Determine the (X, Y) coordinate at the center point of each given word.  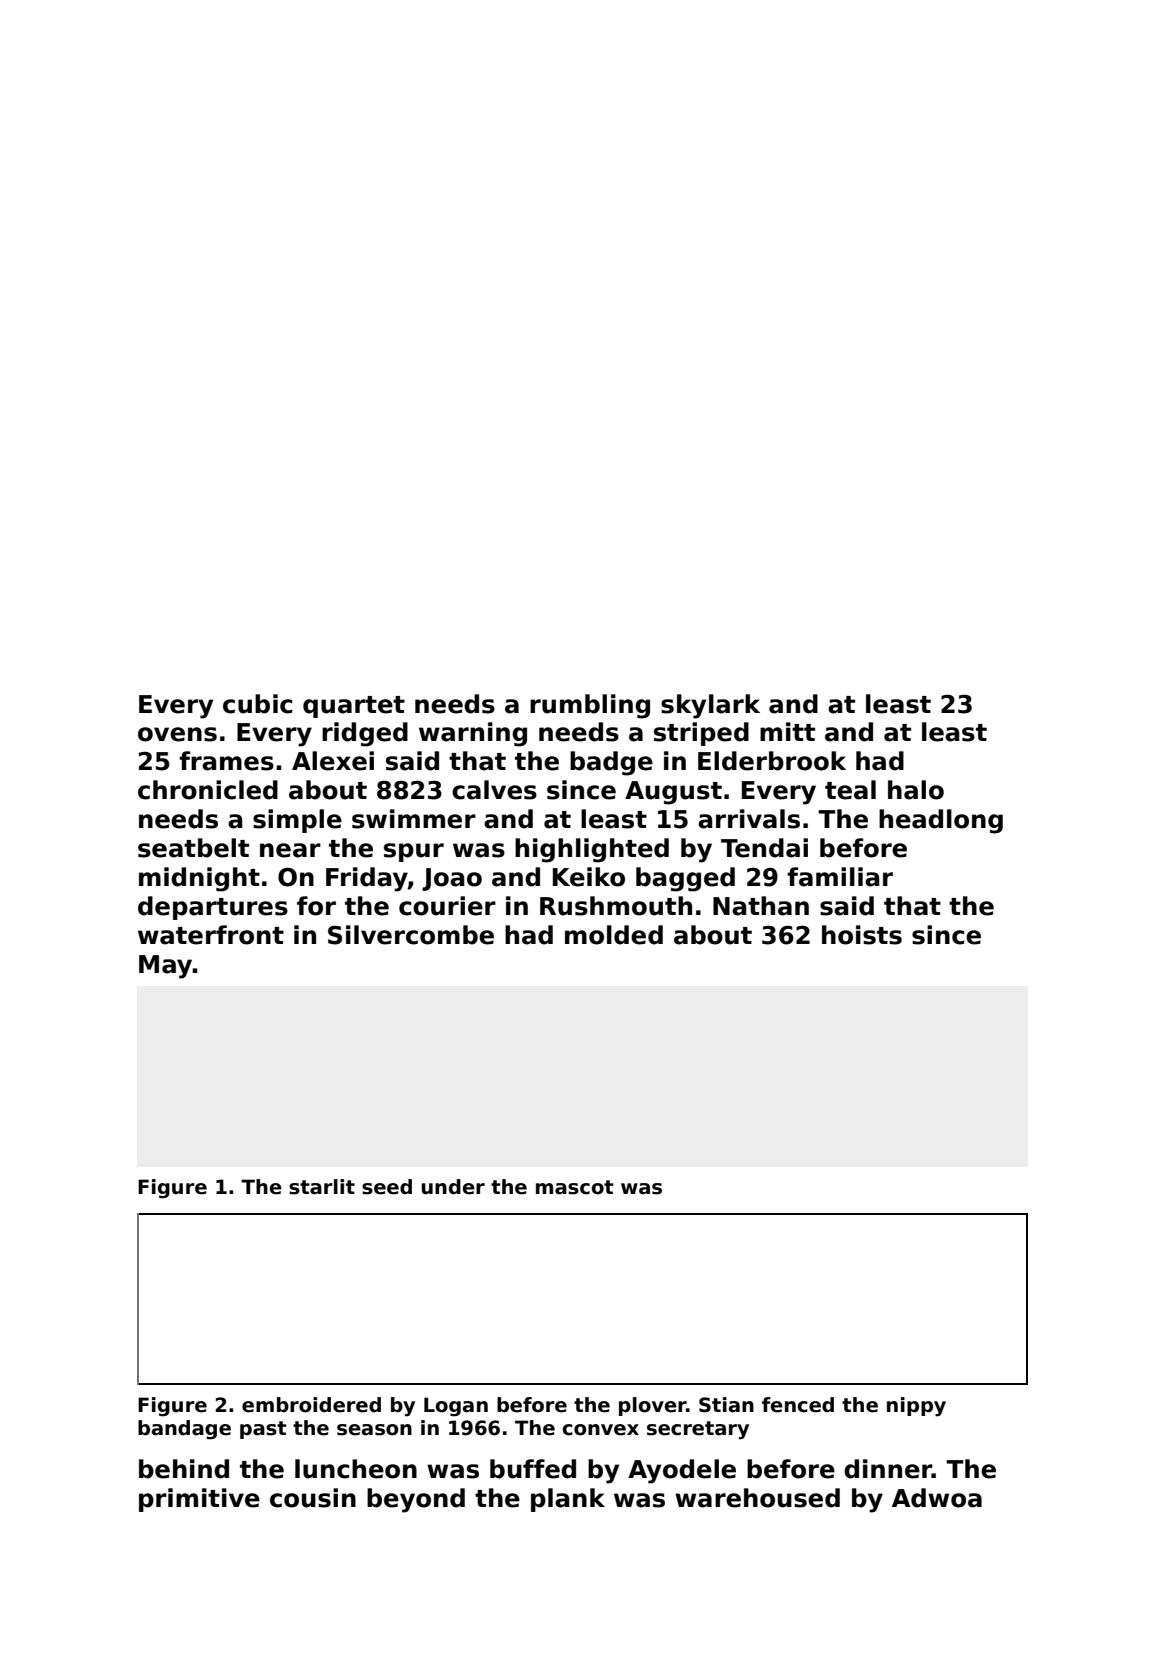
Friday (367, 879)
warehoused (757, 1498)
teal (850, 790)
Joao (452, 879)
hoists (862, 935)
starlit (322, 1187)
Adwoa (937, 1498)
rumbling (590, 706)
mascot (575, 1187)
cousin (313, 1498)
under (453, 1187)
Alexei (333, 761)
